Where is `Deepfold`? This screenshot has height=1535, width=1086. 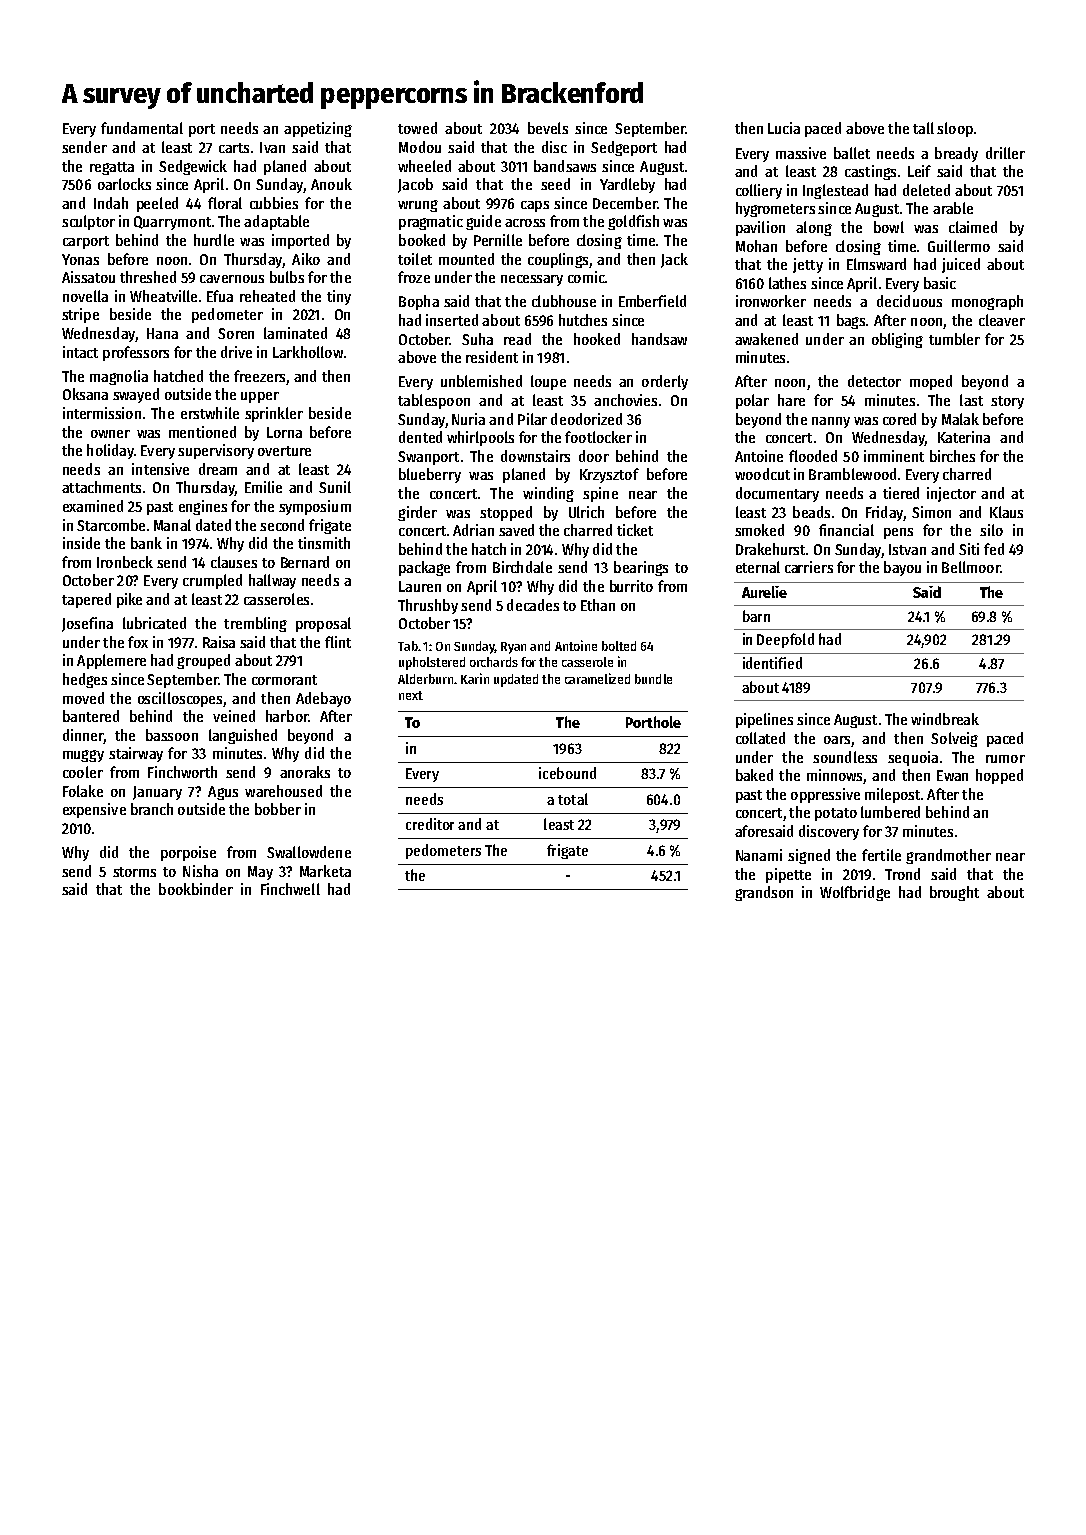 Deepfold is located at coordinates (785, 640).
